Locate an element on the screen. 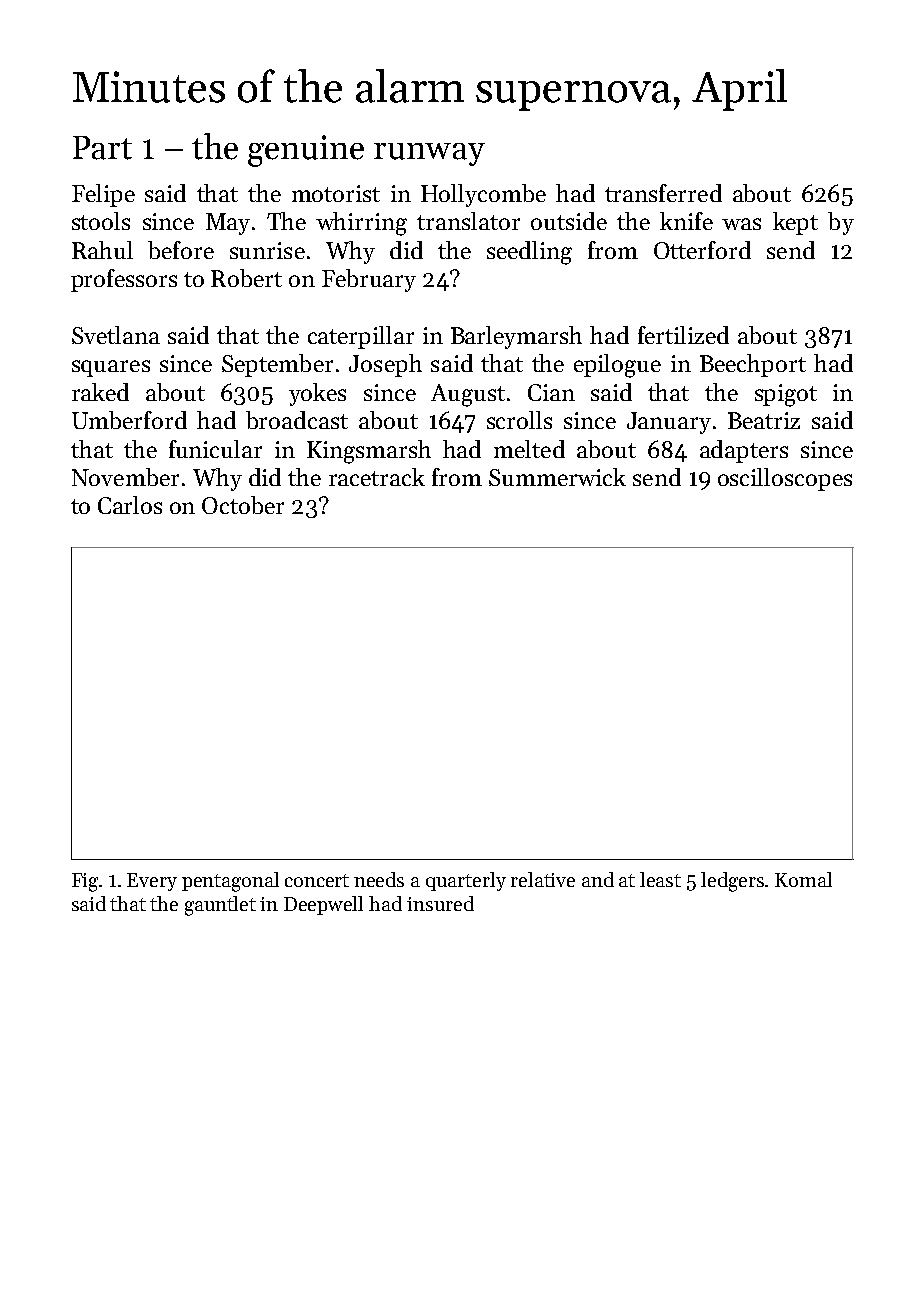 This screenshot has width=924, height=1311. spigot is located at coordinates (786, 395).
